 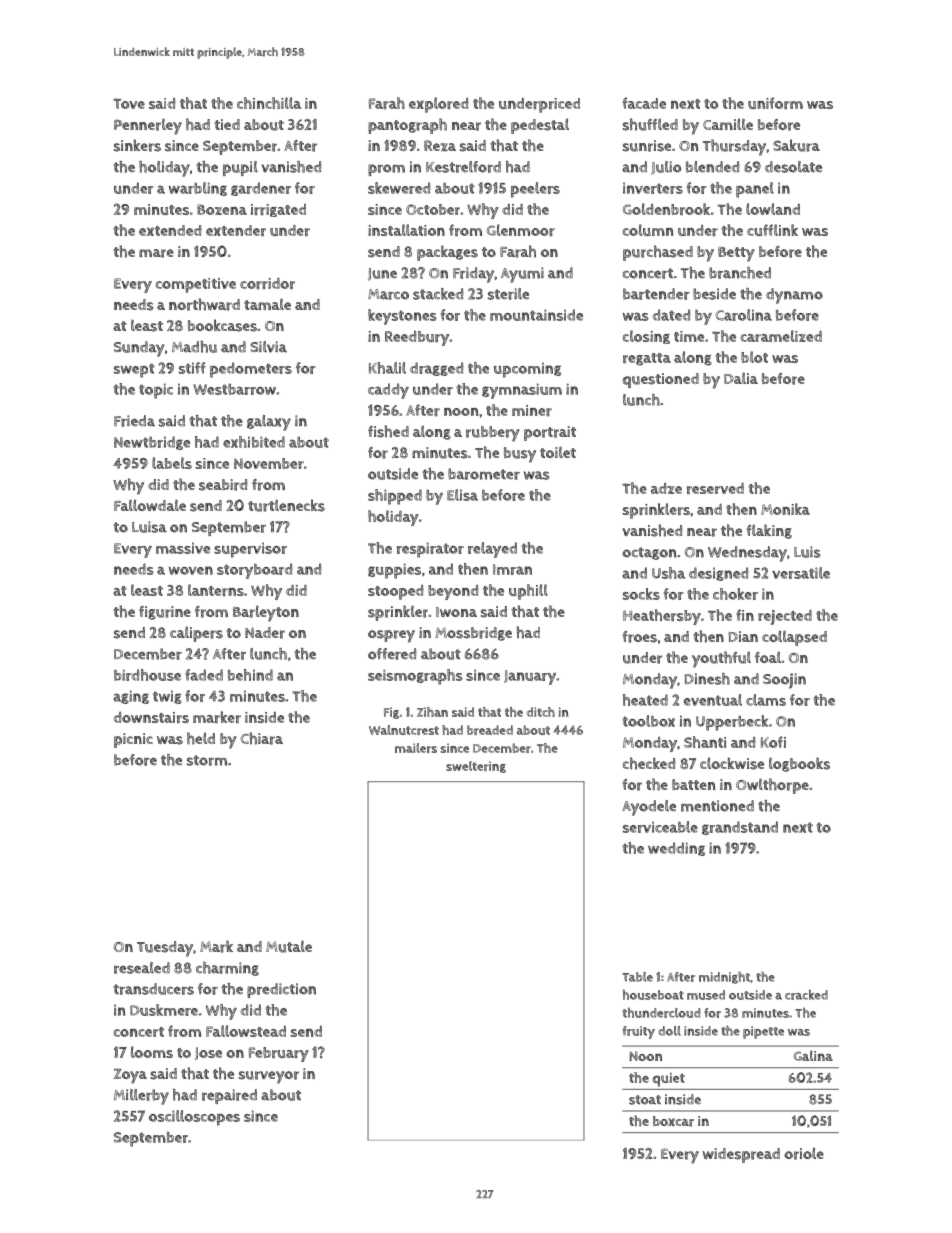 What do you see at coordinates (394, 571) in the screenshot?
I see `guppies` at bounding box center [394, 571].
